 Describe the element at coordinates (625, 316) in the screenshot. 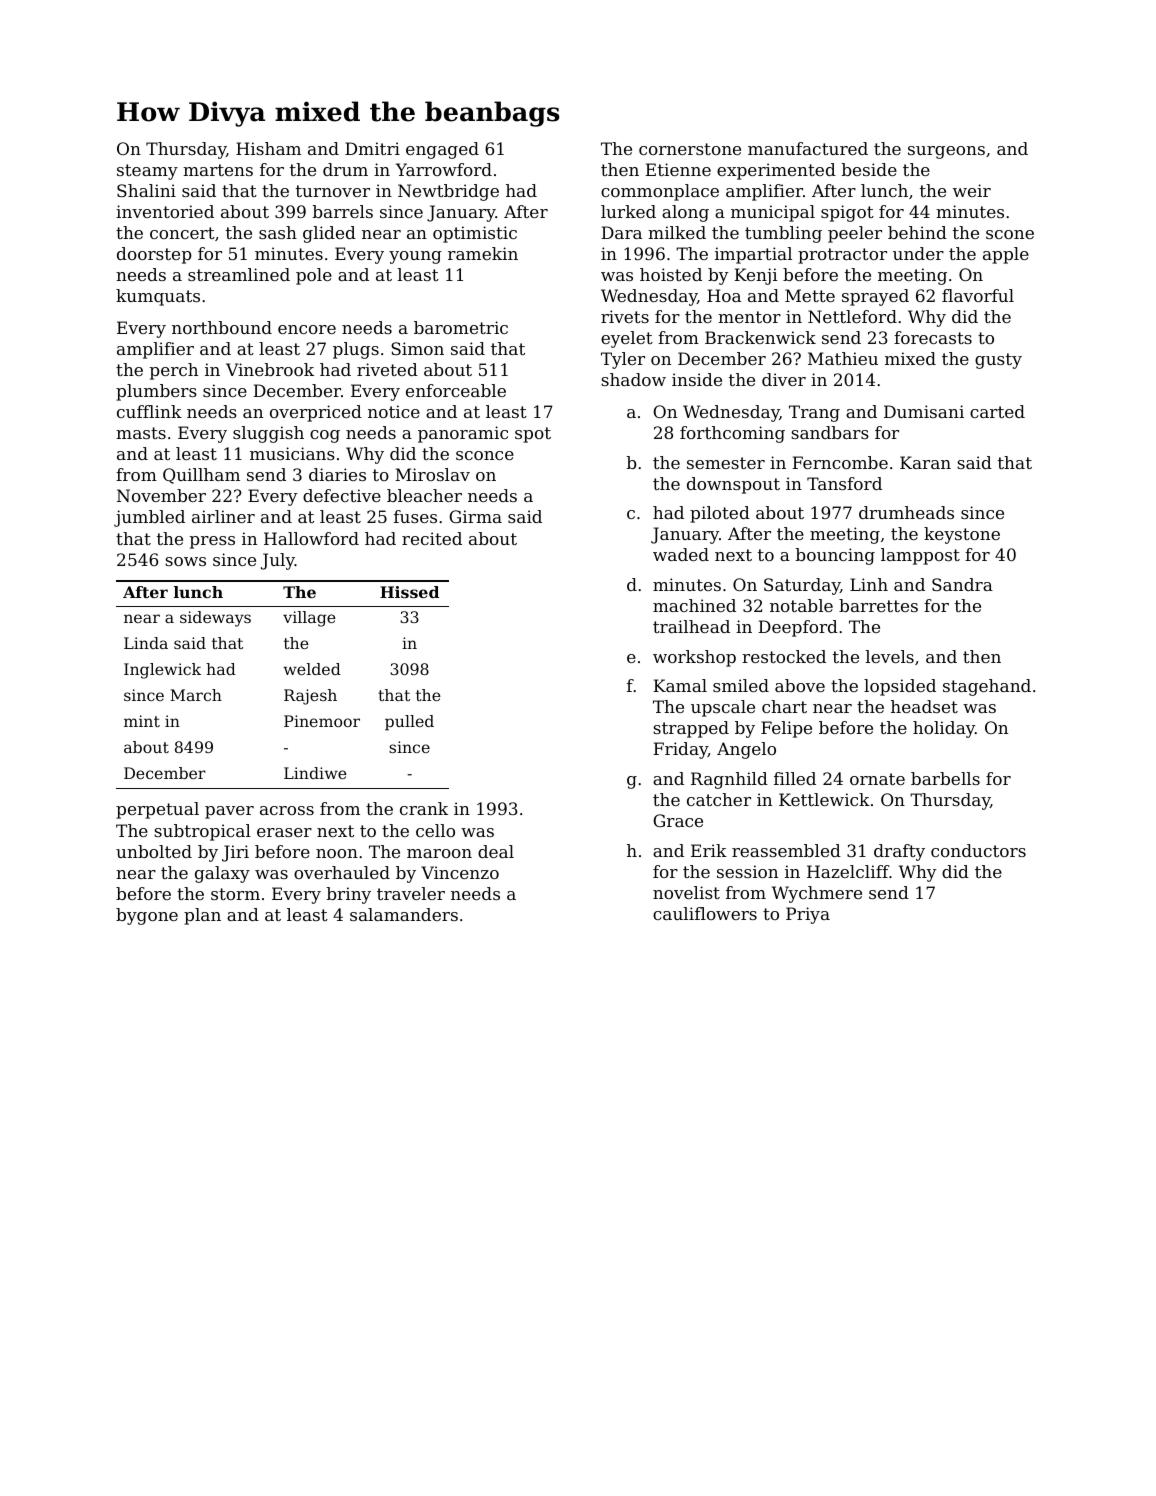

I see `rivets` at that location.
